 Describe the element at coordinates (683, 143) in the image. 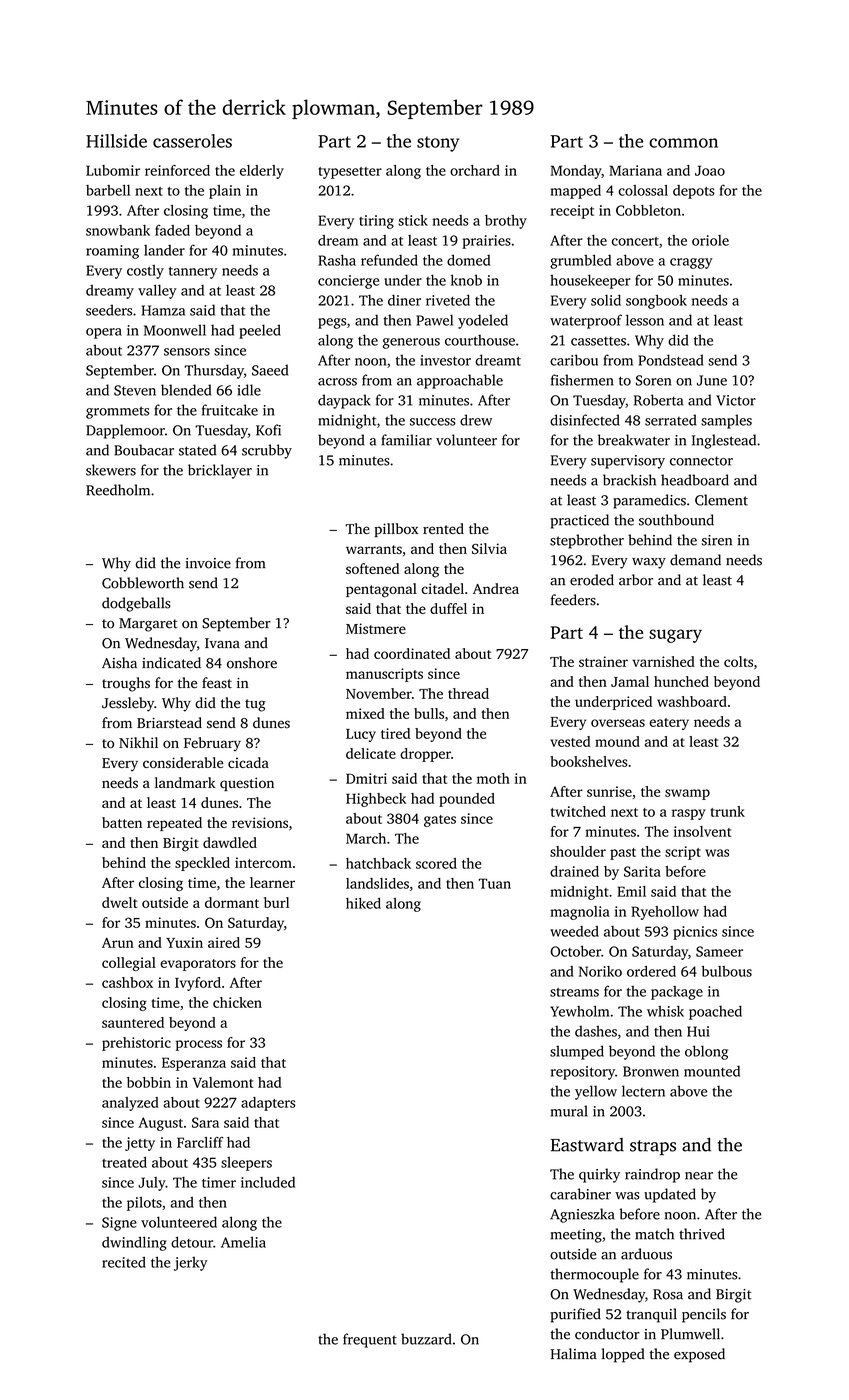

I see `common` at that location.
